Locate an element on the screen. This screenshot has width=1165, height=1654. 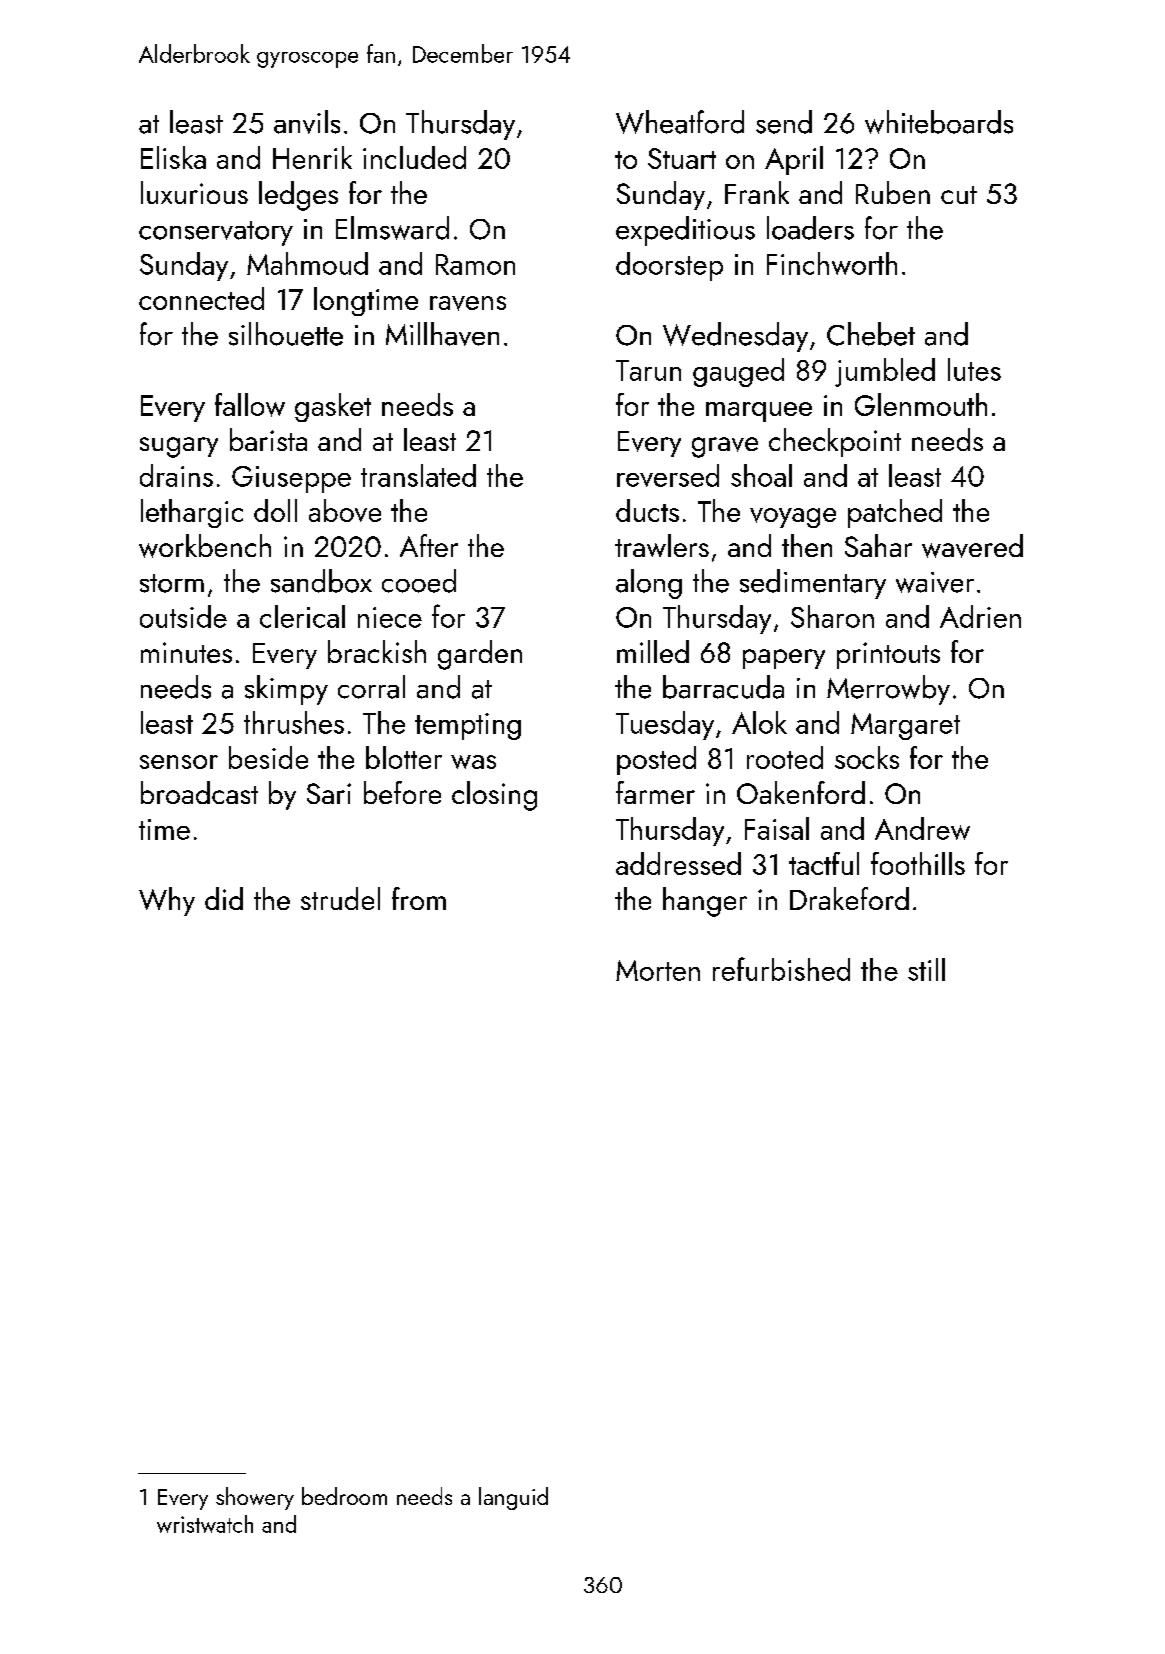
languid is located at coordinates (513, 1498).
